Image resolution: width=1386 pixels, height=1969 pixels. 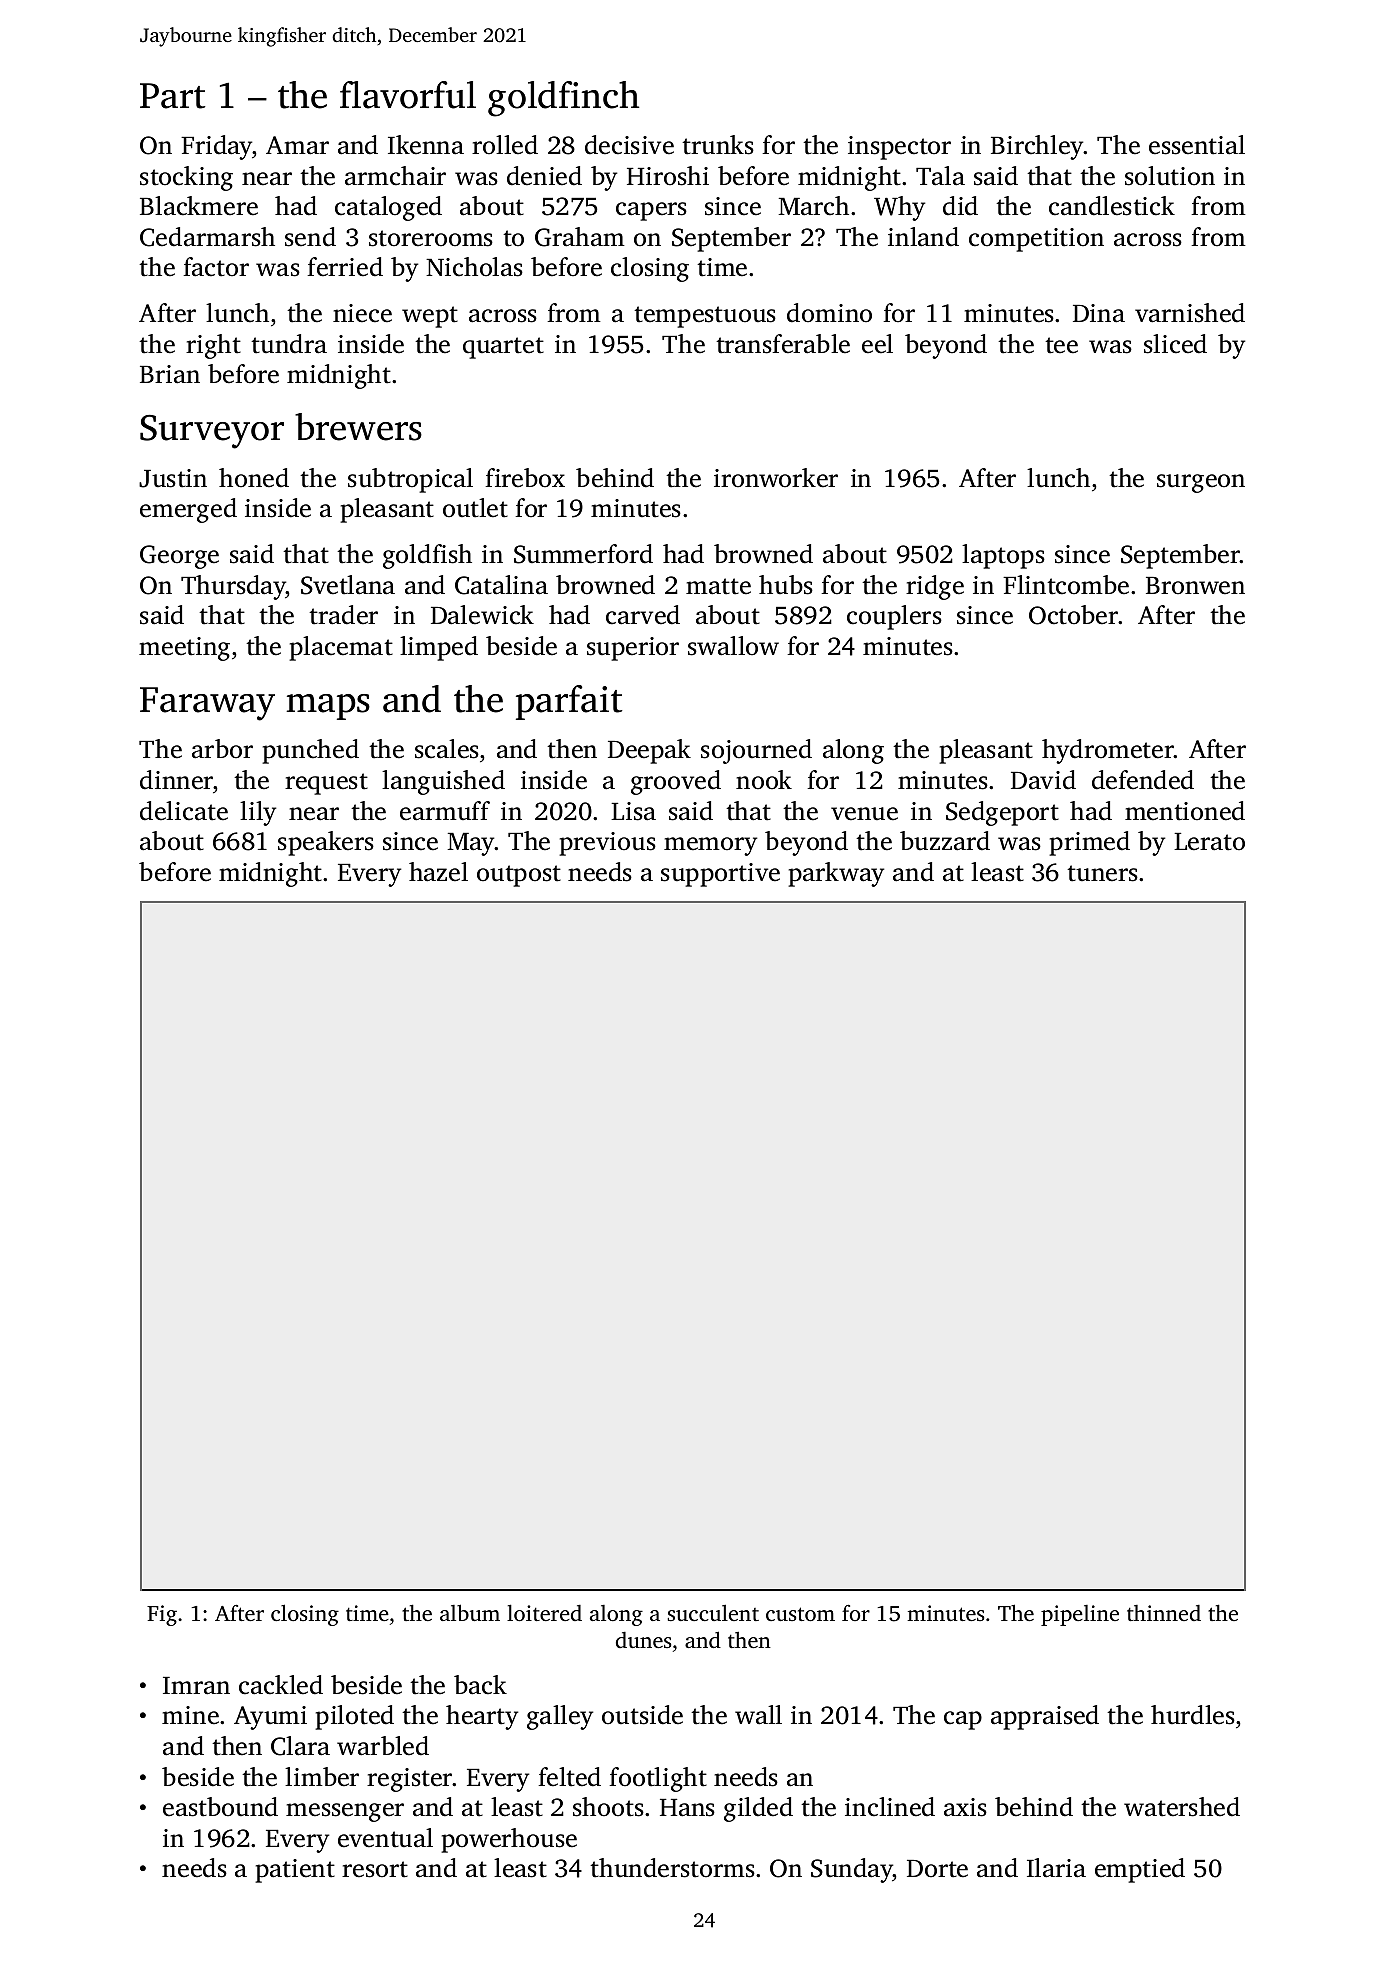 What do you see at coordinates (310, 237) in the page?
I see `send` at bounding box center [310, 237].
